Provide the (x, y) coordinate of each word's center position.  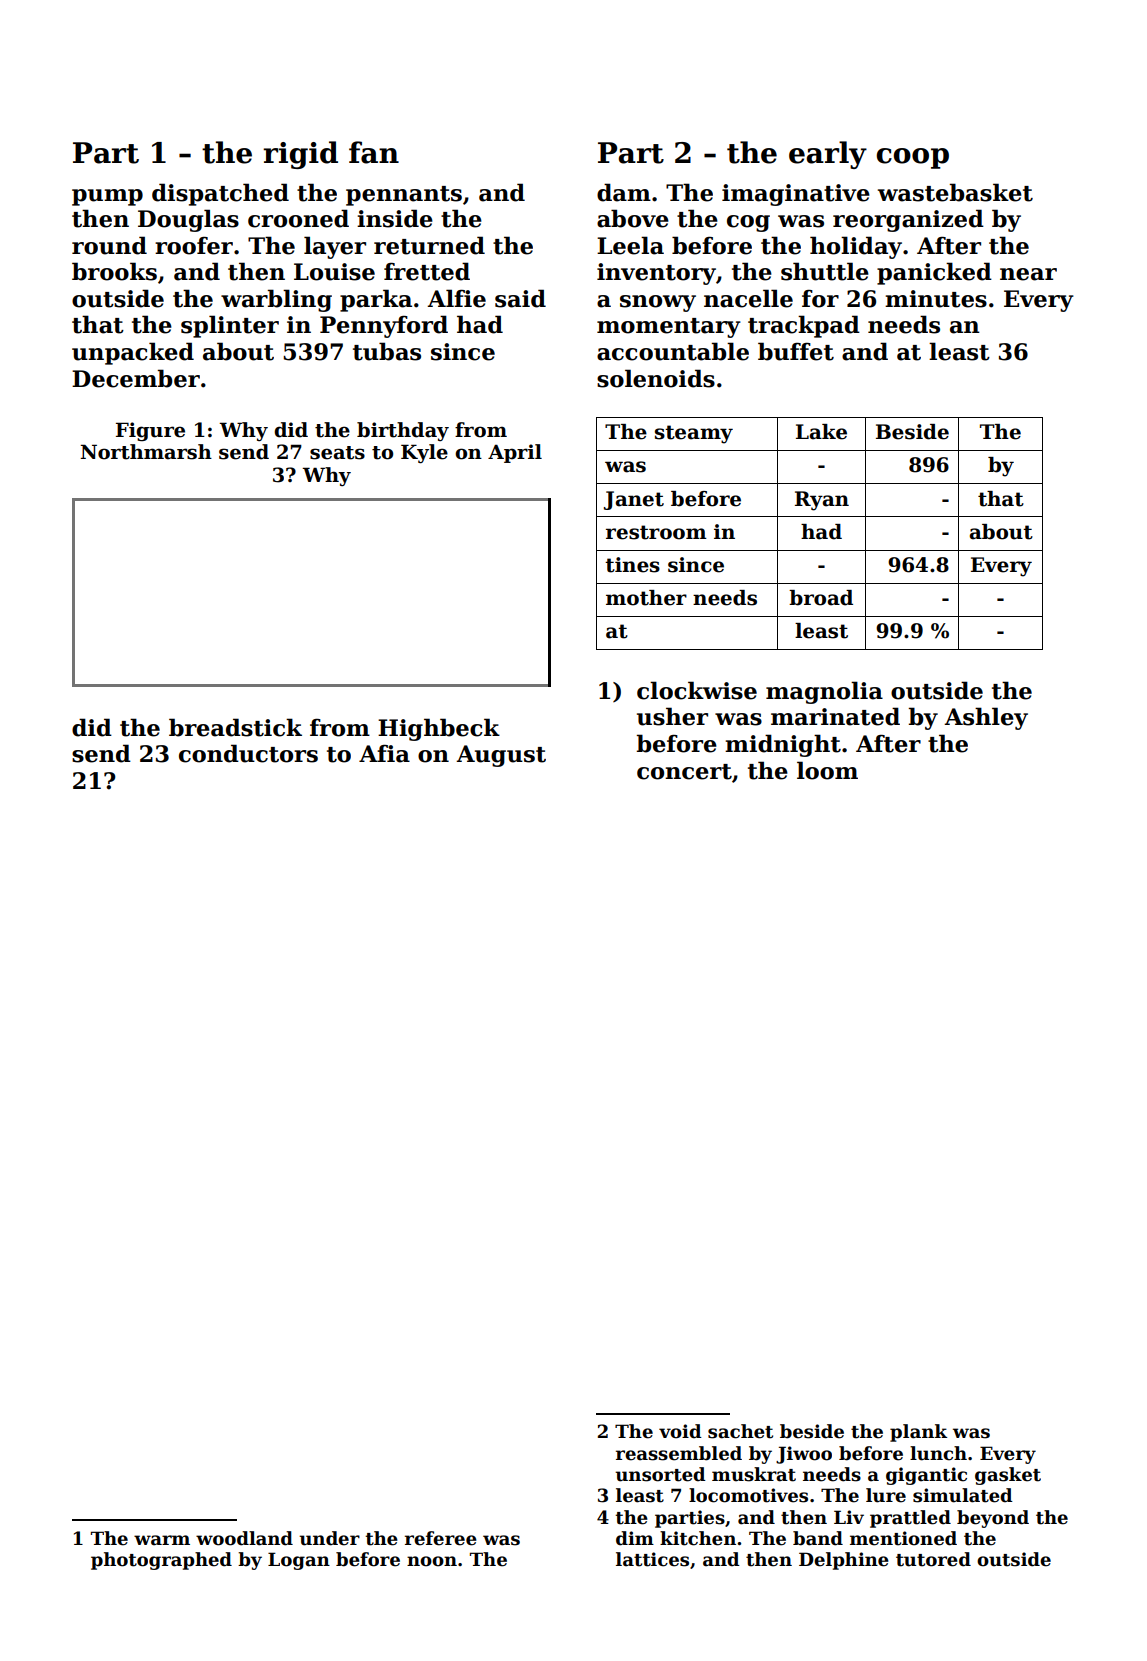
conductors (248, 753)
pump (107, 197)
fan (374, 152)
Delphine (844, 1561)
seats (337, 453)
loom (827, 770)
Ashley (986, 718)
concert (684, 772)
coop (912, 158)
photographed (161, 1561)
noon (432, 1561)
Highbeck (439, 729)
